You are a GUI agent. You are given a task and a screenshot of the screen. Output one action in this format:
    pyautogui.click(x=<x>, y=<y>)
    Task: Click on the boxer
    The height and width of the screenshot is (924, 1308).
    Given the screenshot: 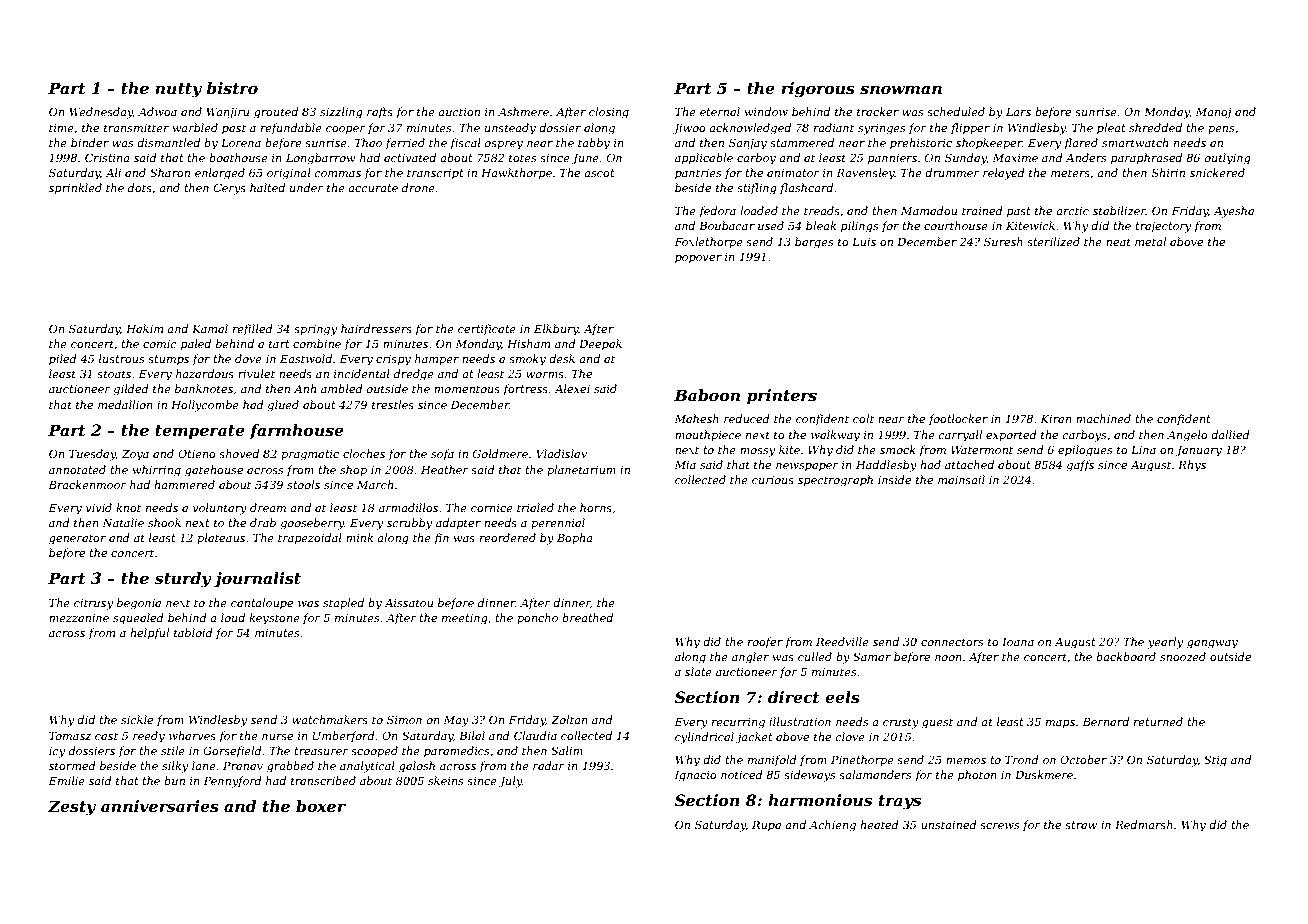 What is the action you would take?
    pyautogui.click(x=321, y=806)
